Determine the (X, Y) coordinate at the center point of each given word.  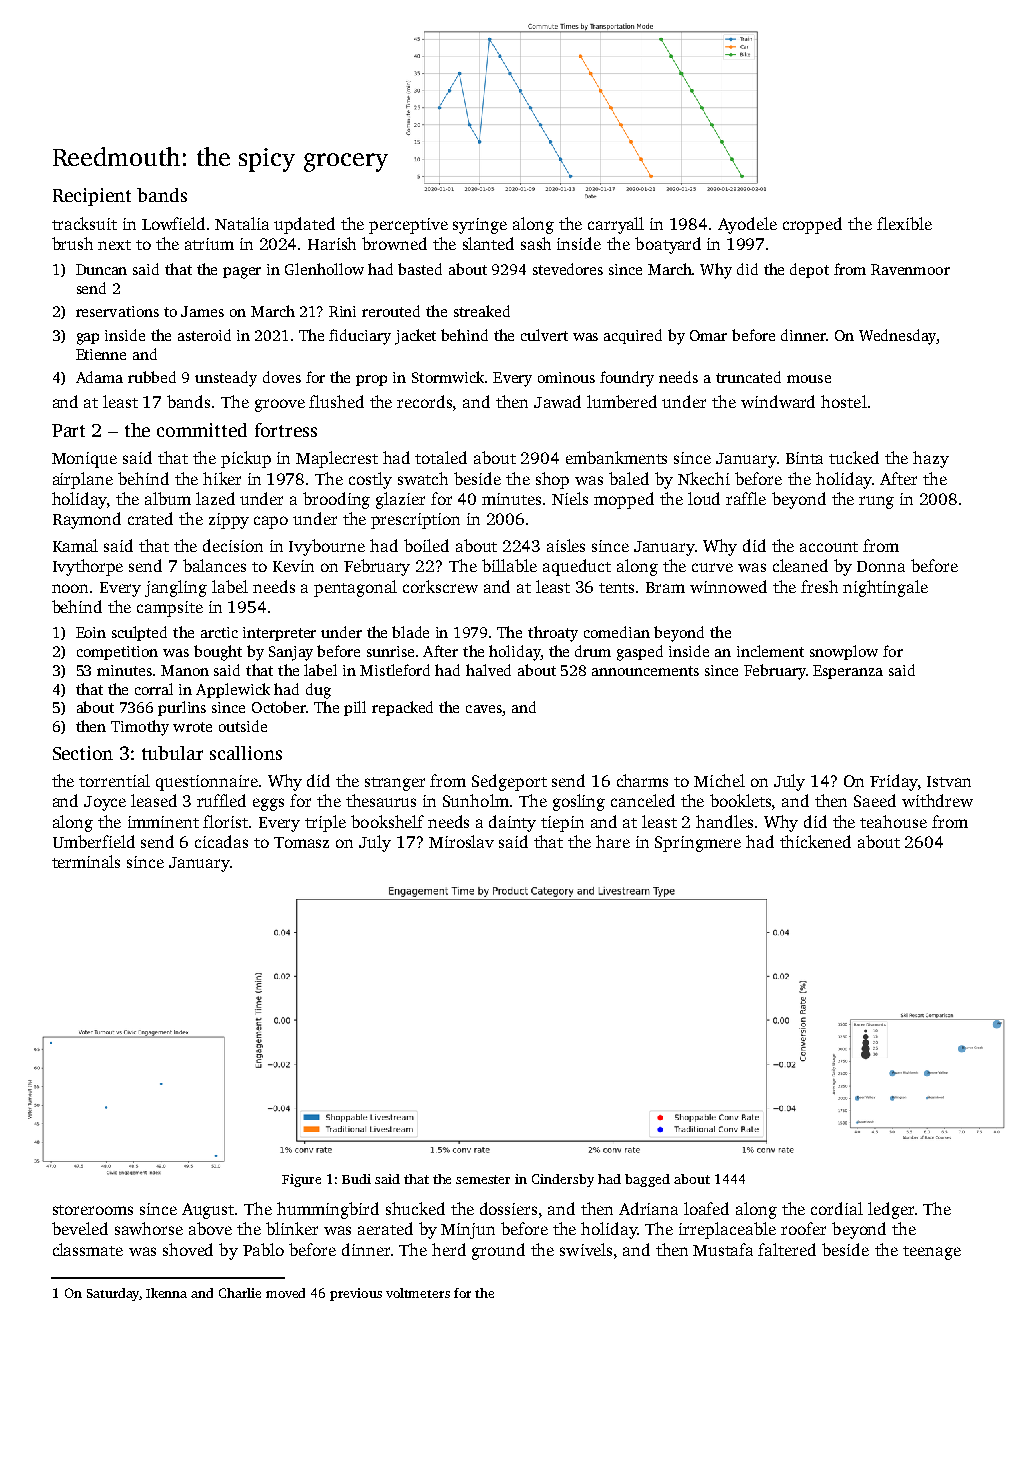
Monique (84, 460)
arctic (219, 632)
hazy (931, 459)
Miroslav (461, 841)
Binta (804, 458)
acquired (633, 336)
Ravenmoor (910, 269)
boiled (426, 545)
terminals (86, 861)
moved (285, 1293)
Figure (301, 1180)
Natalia (242, 223)
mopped (624, 500)
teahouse (893, 821)
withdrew (937, 800)
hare (613, 841)
